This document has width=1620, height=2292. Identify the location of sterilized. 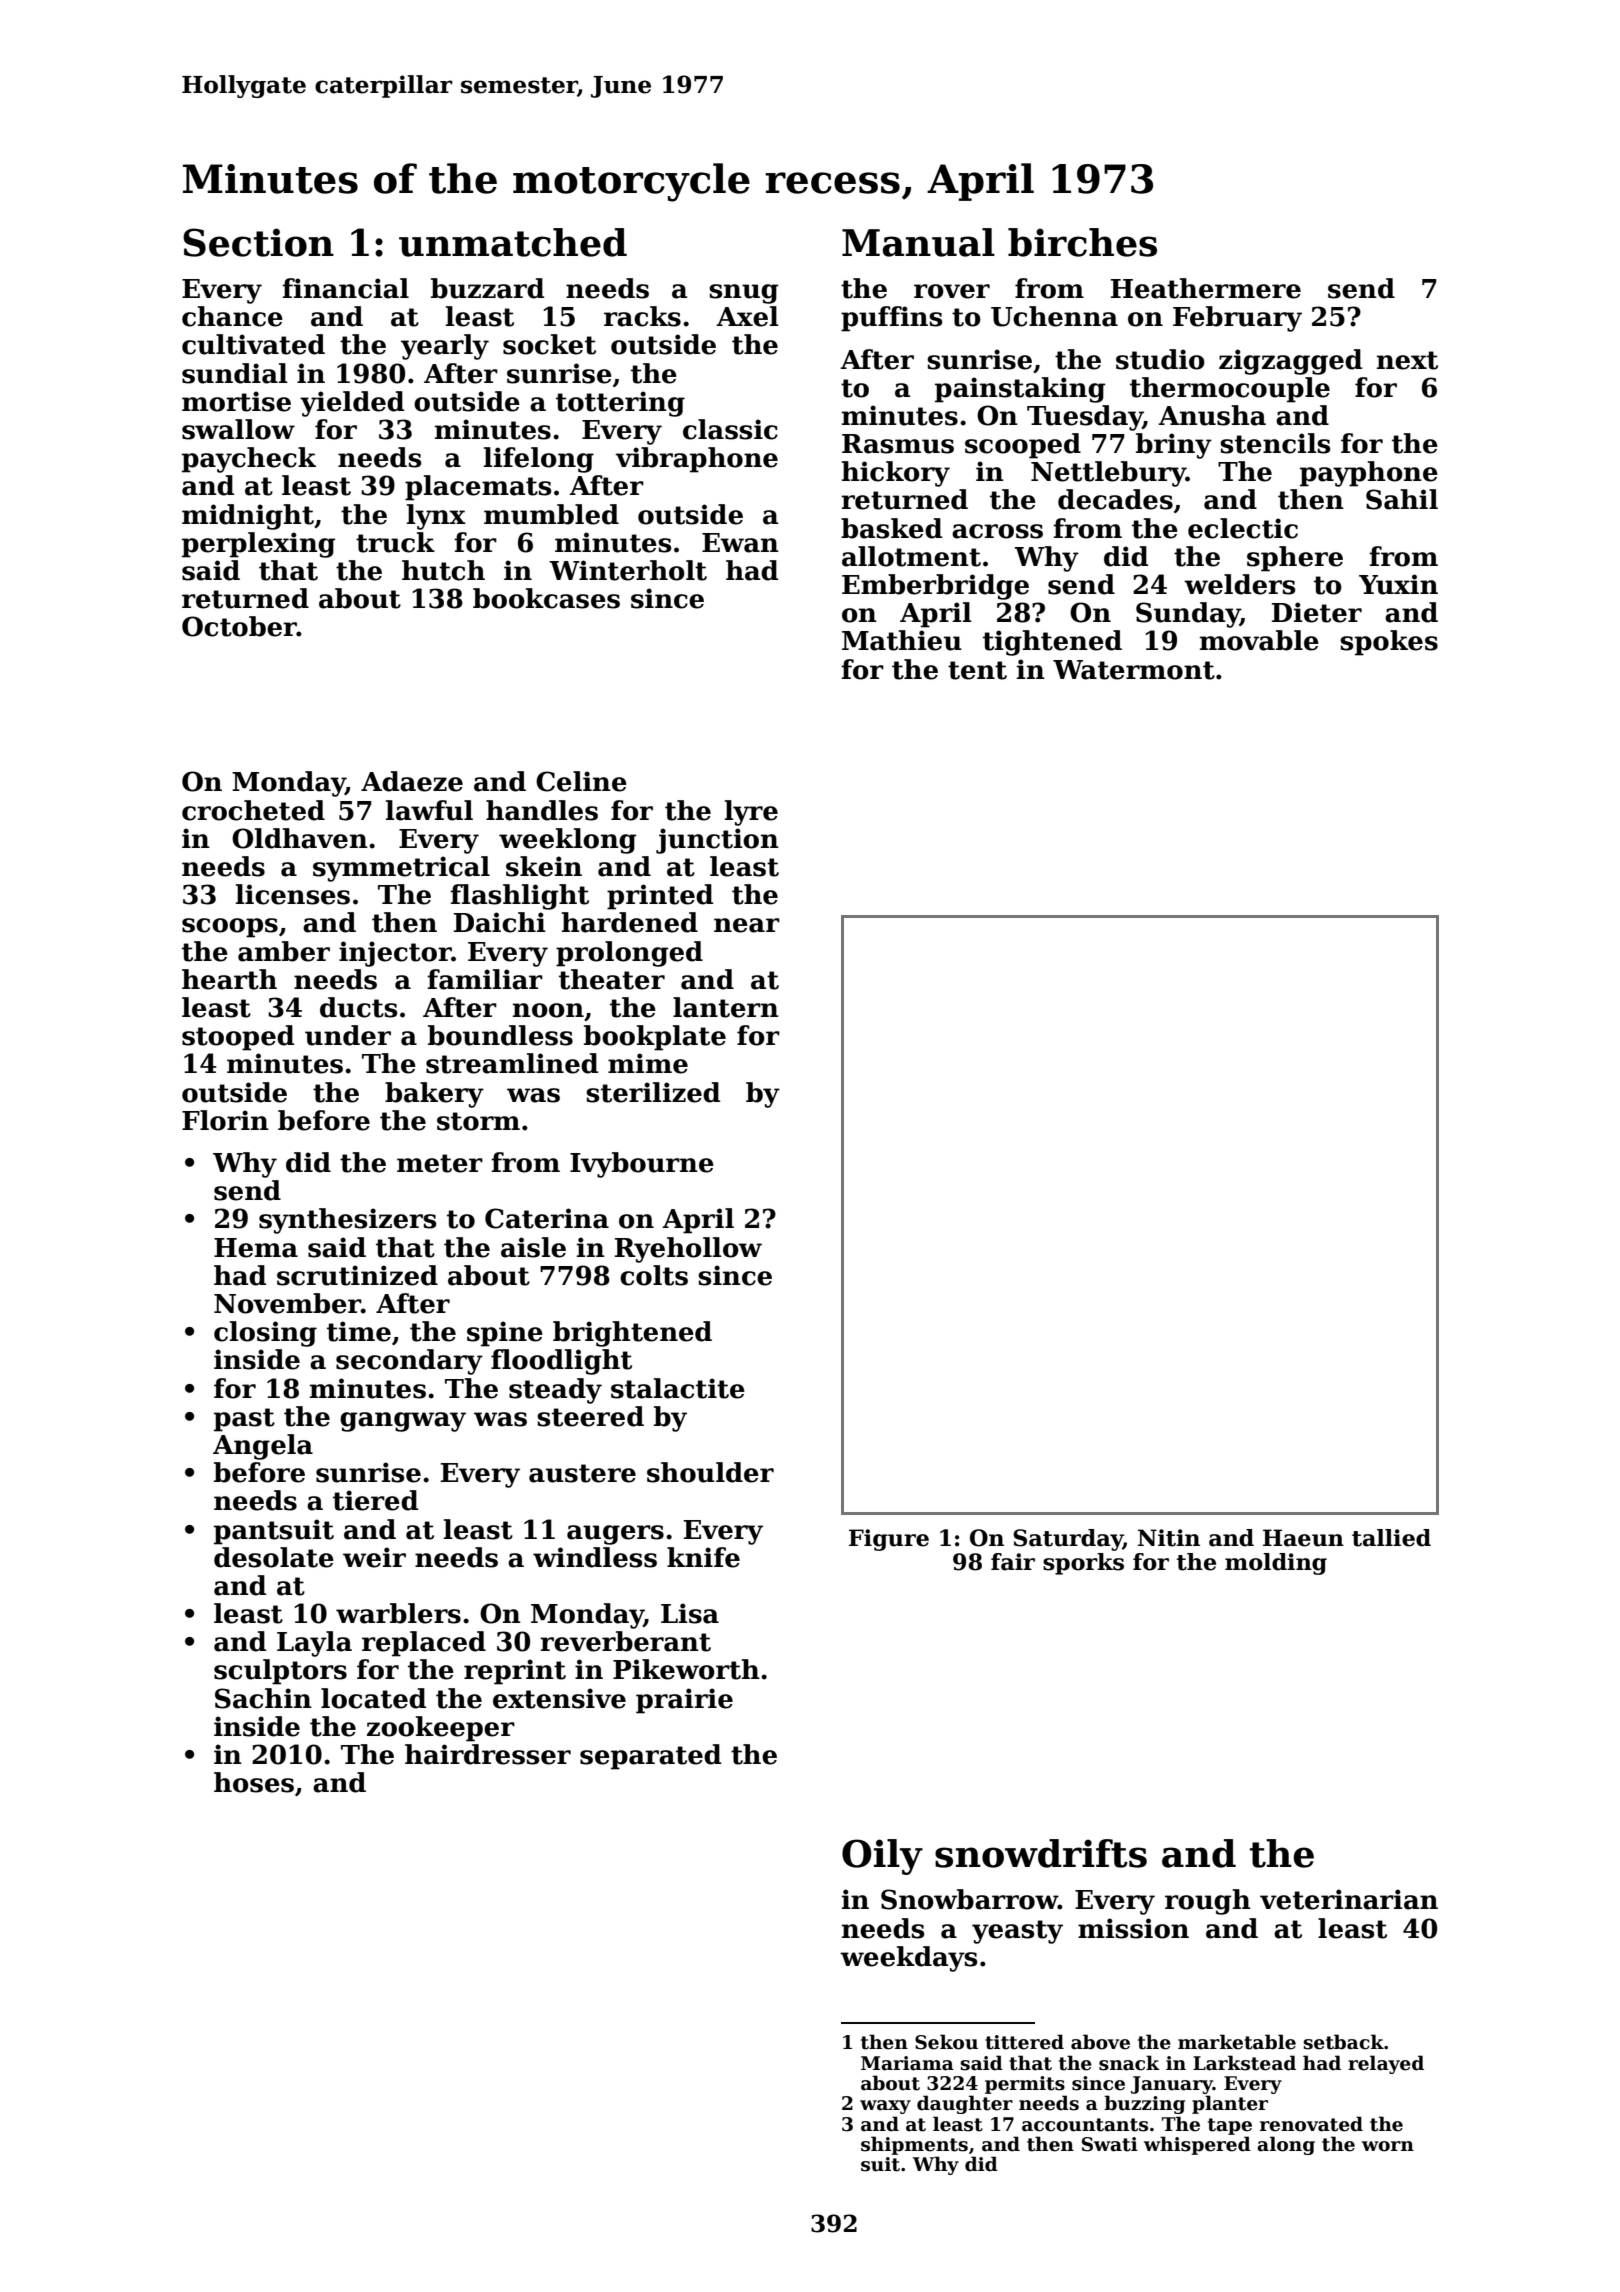
(653, 1092).
